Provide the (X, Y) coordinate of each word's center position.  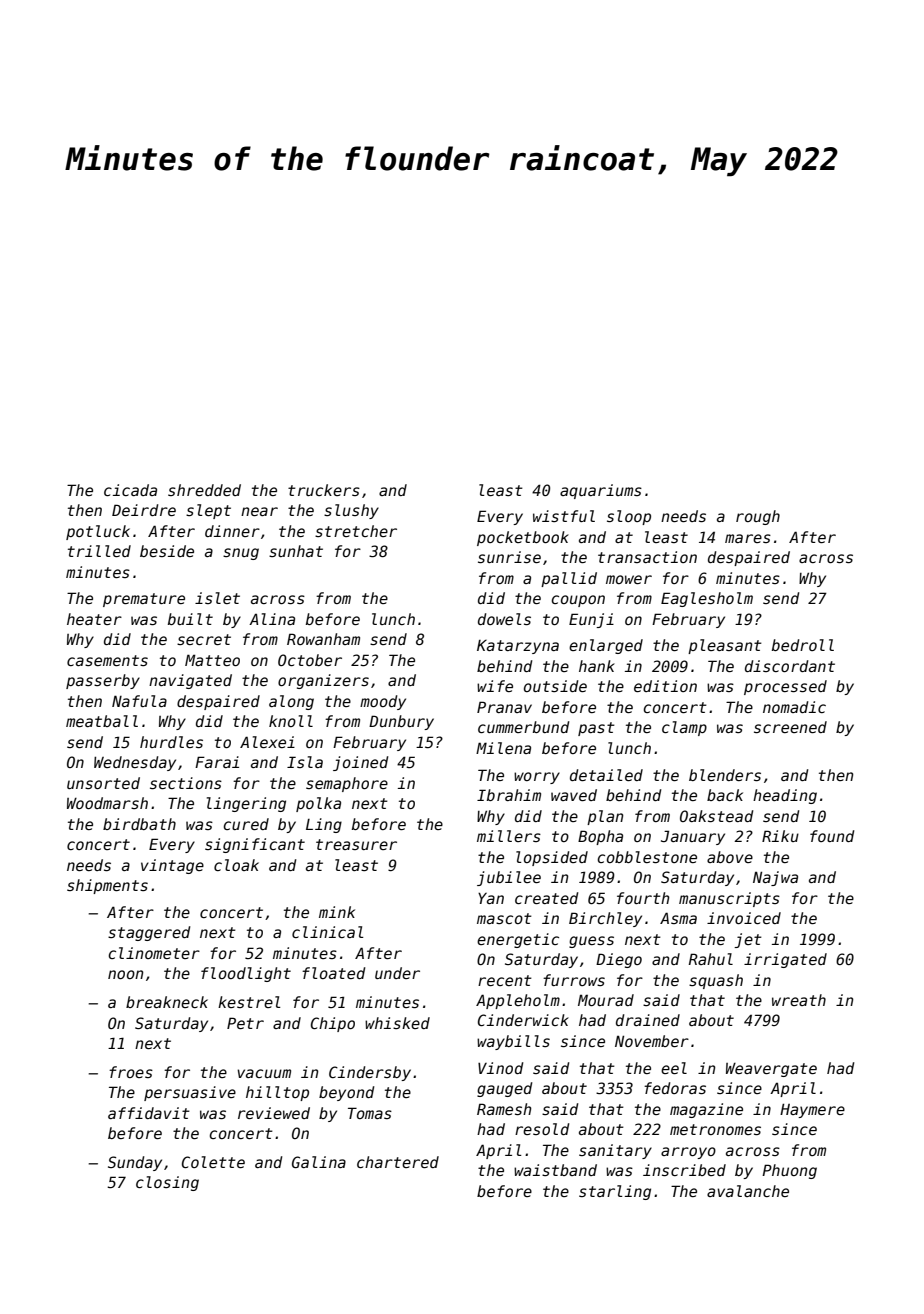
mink (337, 912)
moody (383, 702)
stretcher (356, 531)
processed (785, 687)
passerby (103, 681)
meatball (102, 721)
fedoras (675, 1088)
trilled (99, 551)
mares (748, 538)
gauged (504, 1089)
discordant (790, 666)
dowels (504, 619)
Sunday (135, 1163)
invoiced (744, 918)
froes (131, 1072)
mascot (504, 918)
